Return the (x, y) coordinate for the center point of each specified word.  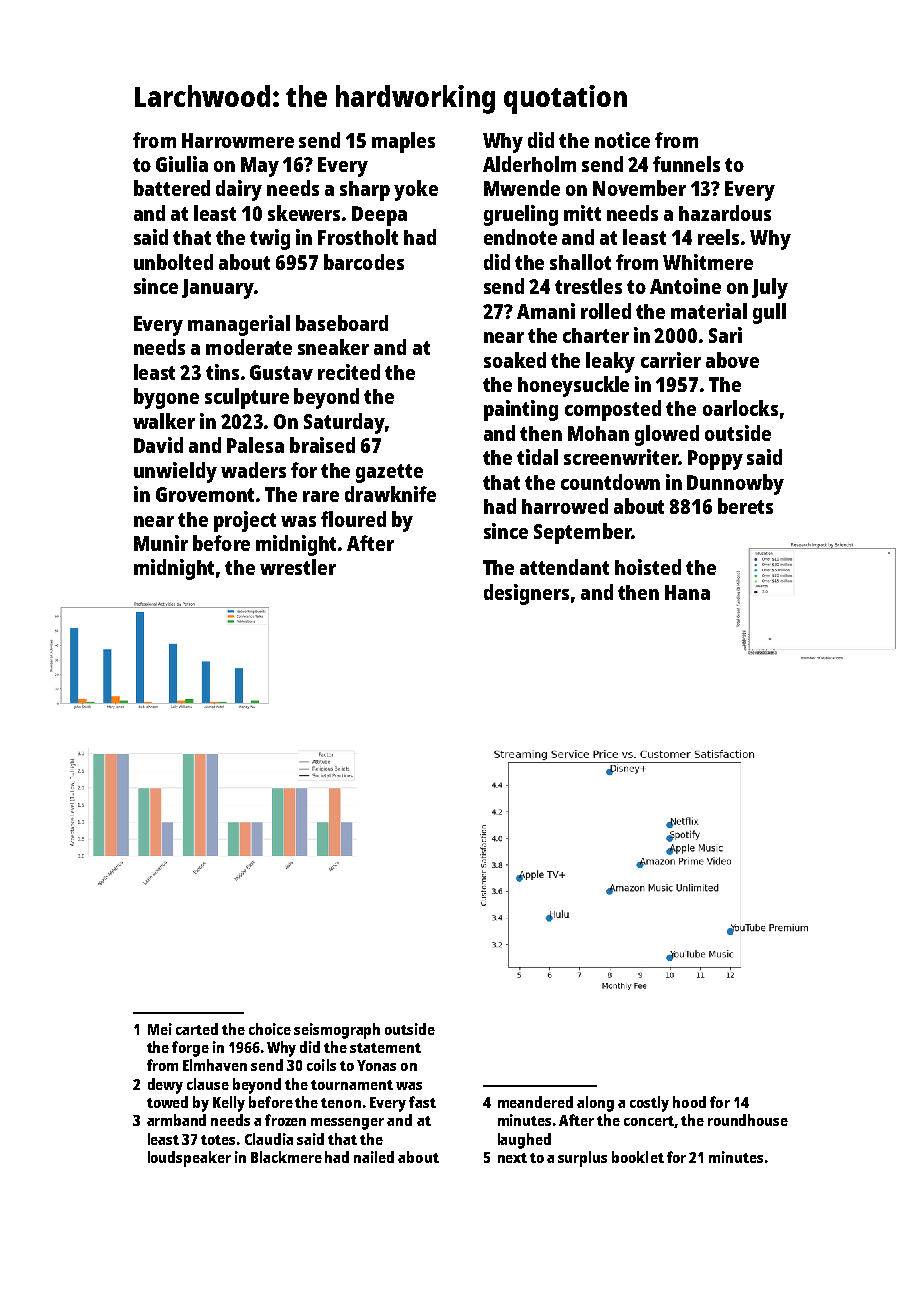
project (245, 521)
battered (172, 188)
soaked (515, 360)
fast (422, 1102)
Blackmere (286, 1157)
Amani (546, 311)
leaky (610, 362)
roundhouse (748, 1120)
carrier (671, 360)
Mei (160, 1029)
